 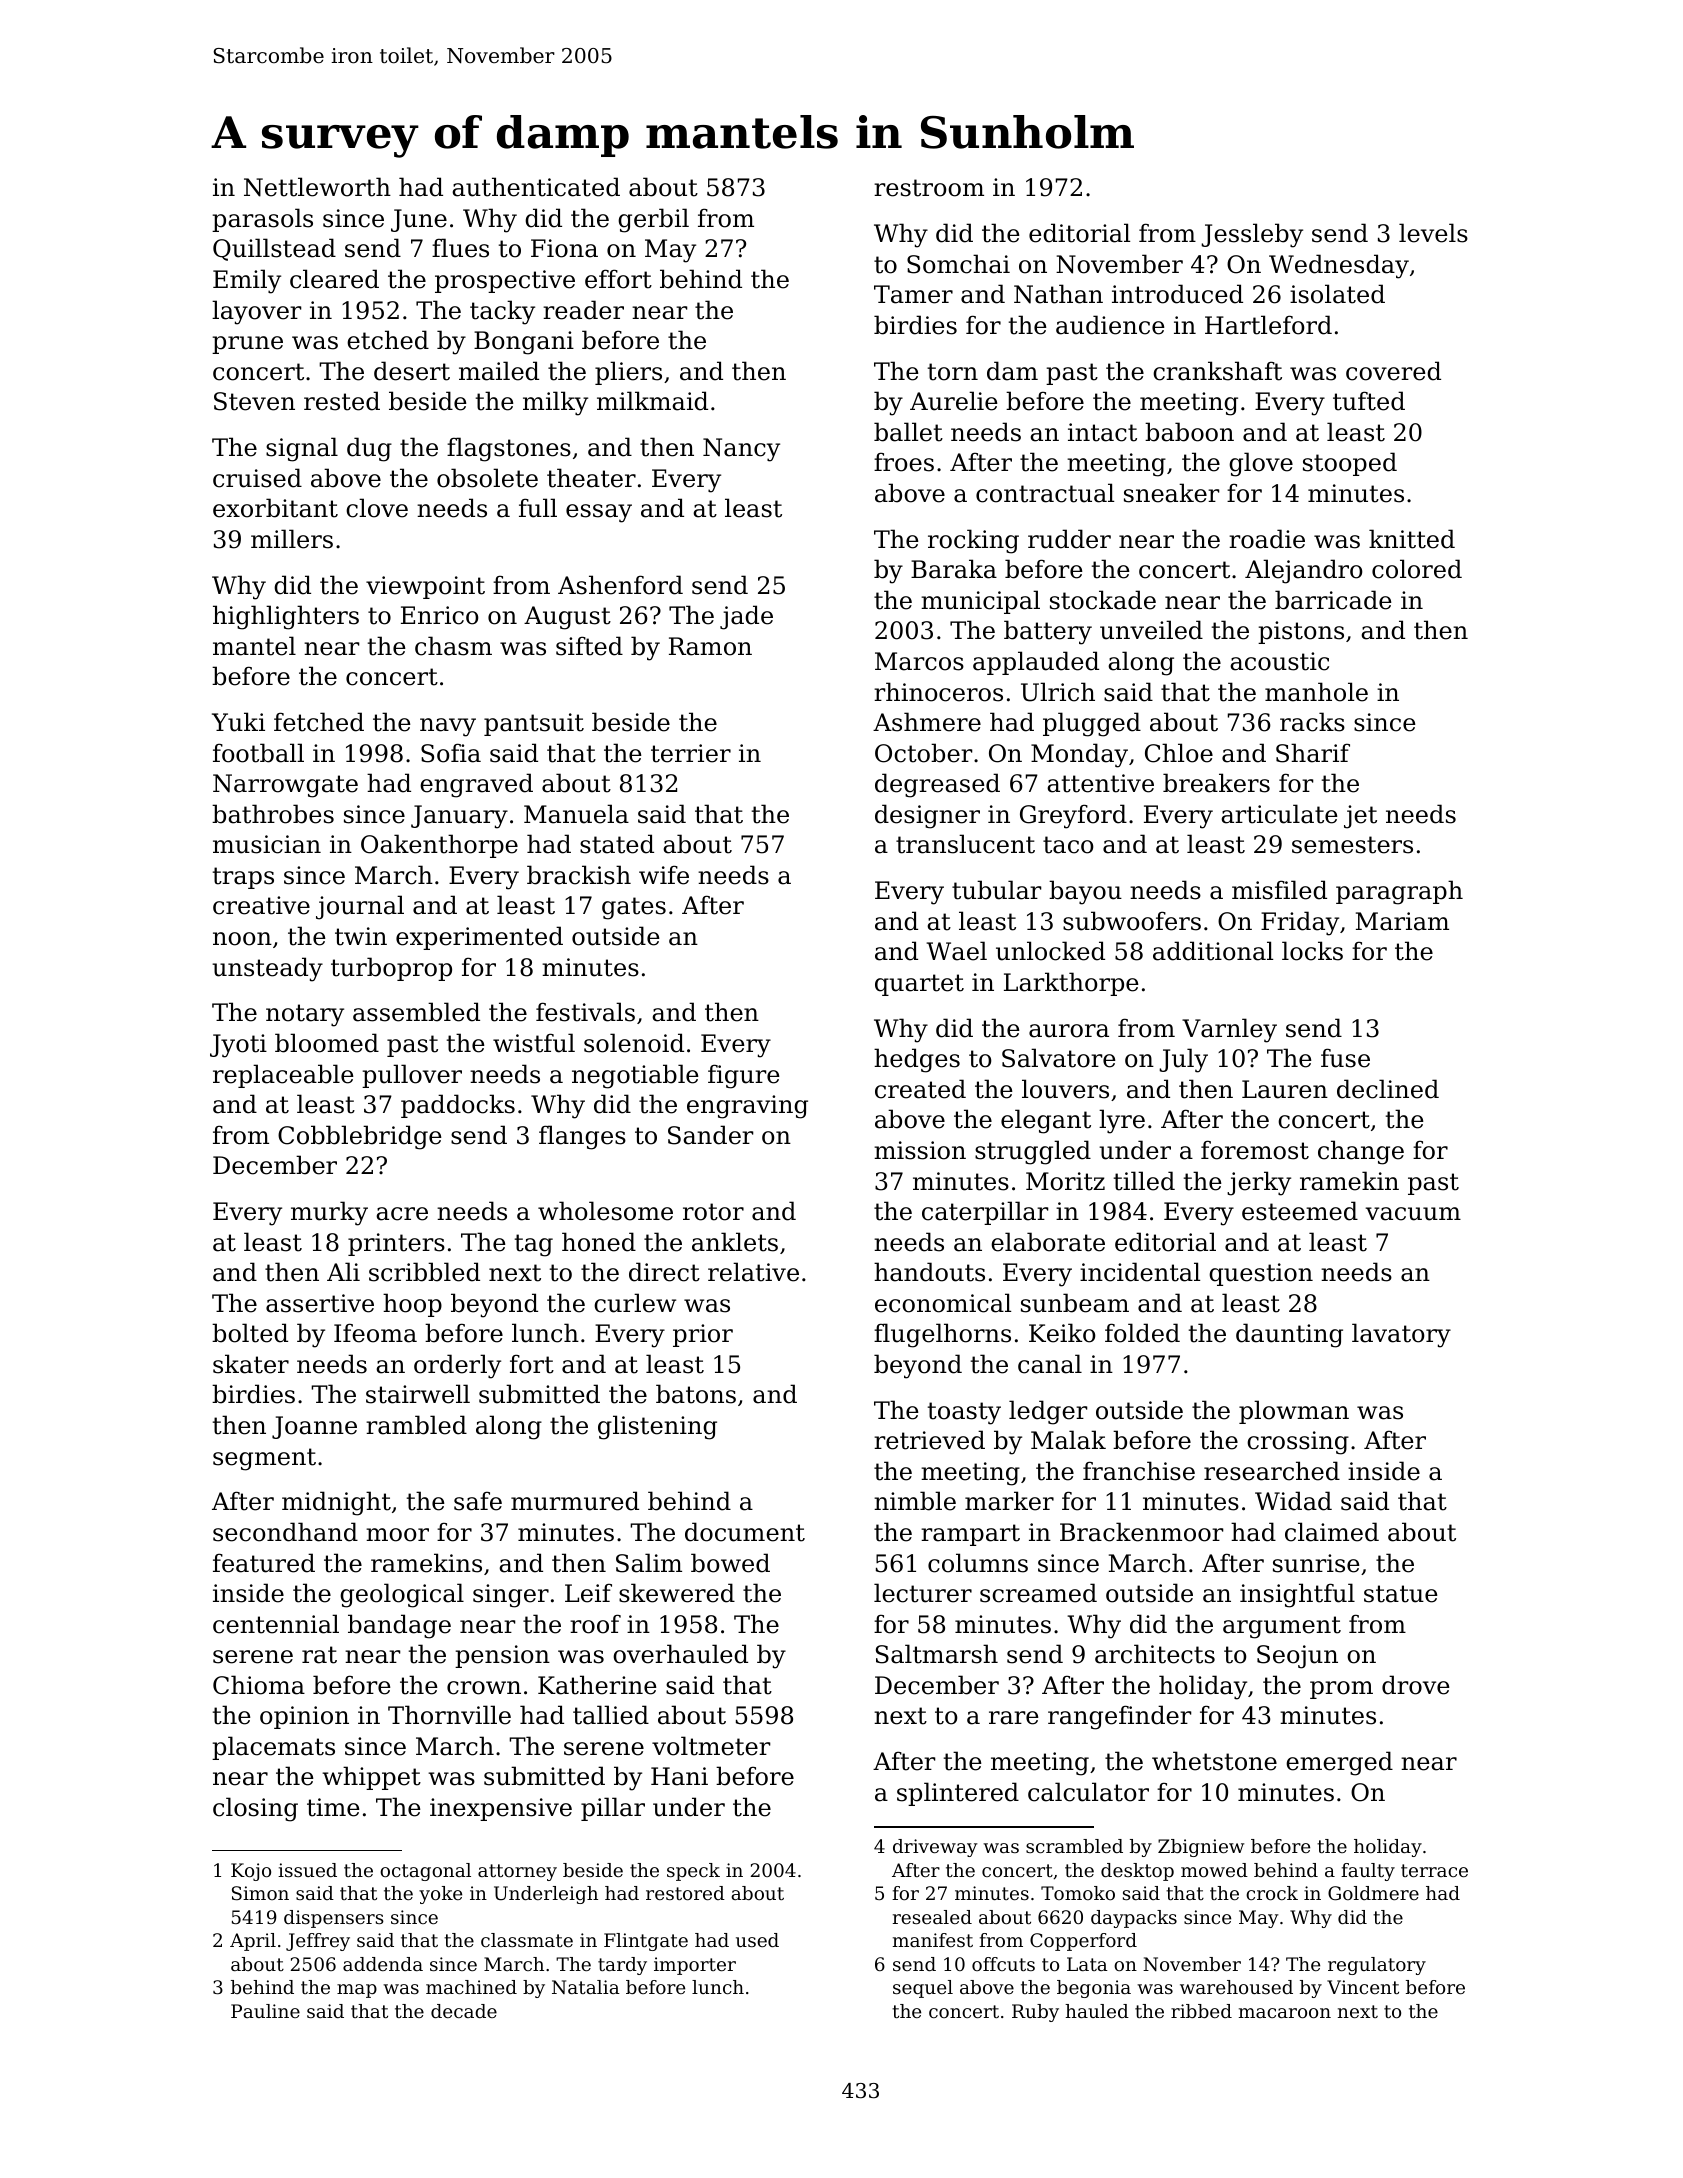 I want to click on decade, so click(x=464, y=2011).
